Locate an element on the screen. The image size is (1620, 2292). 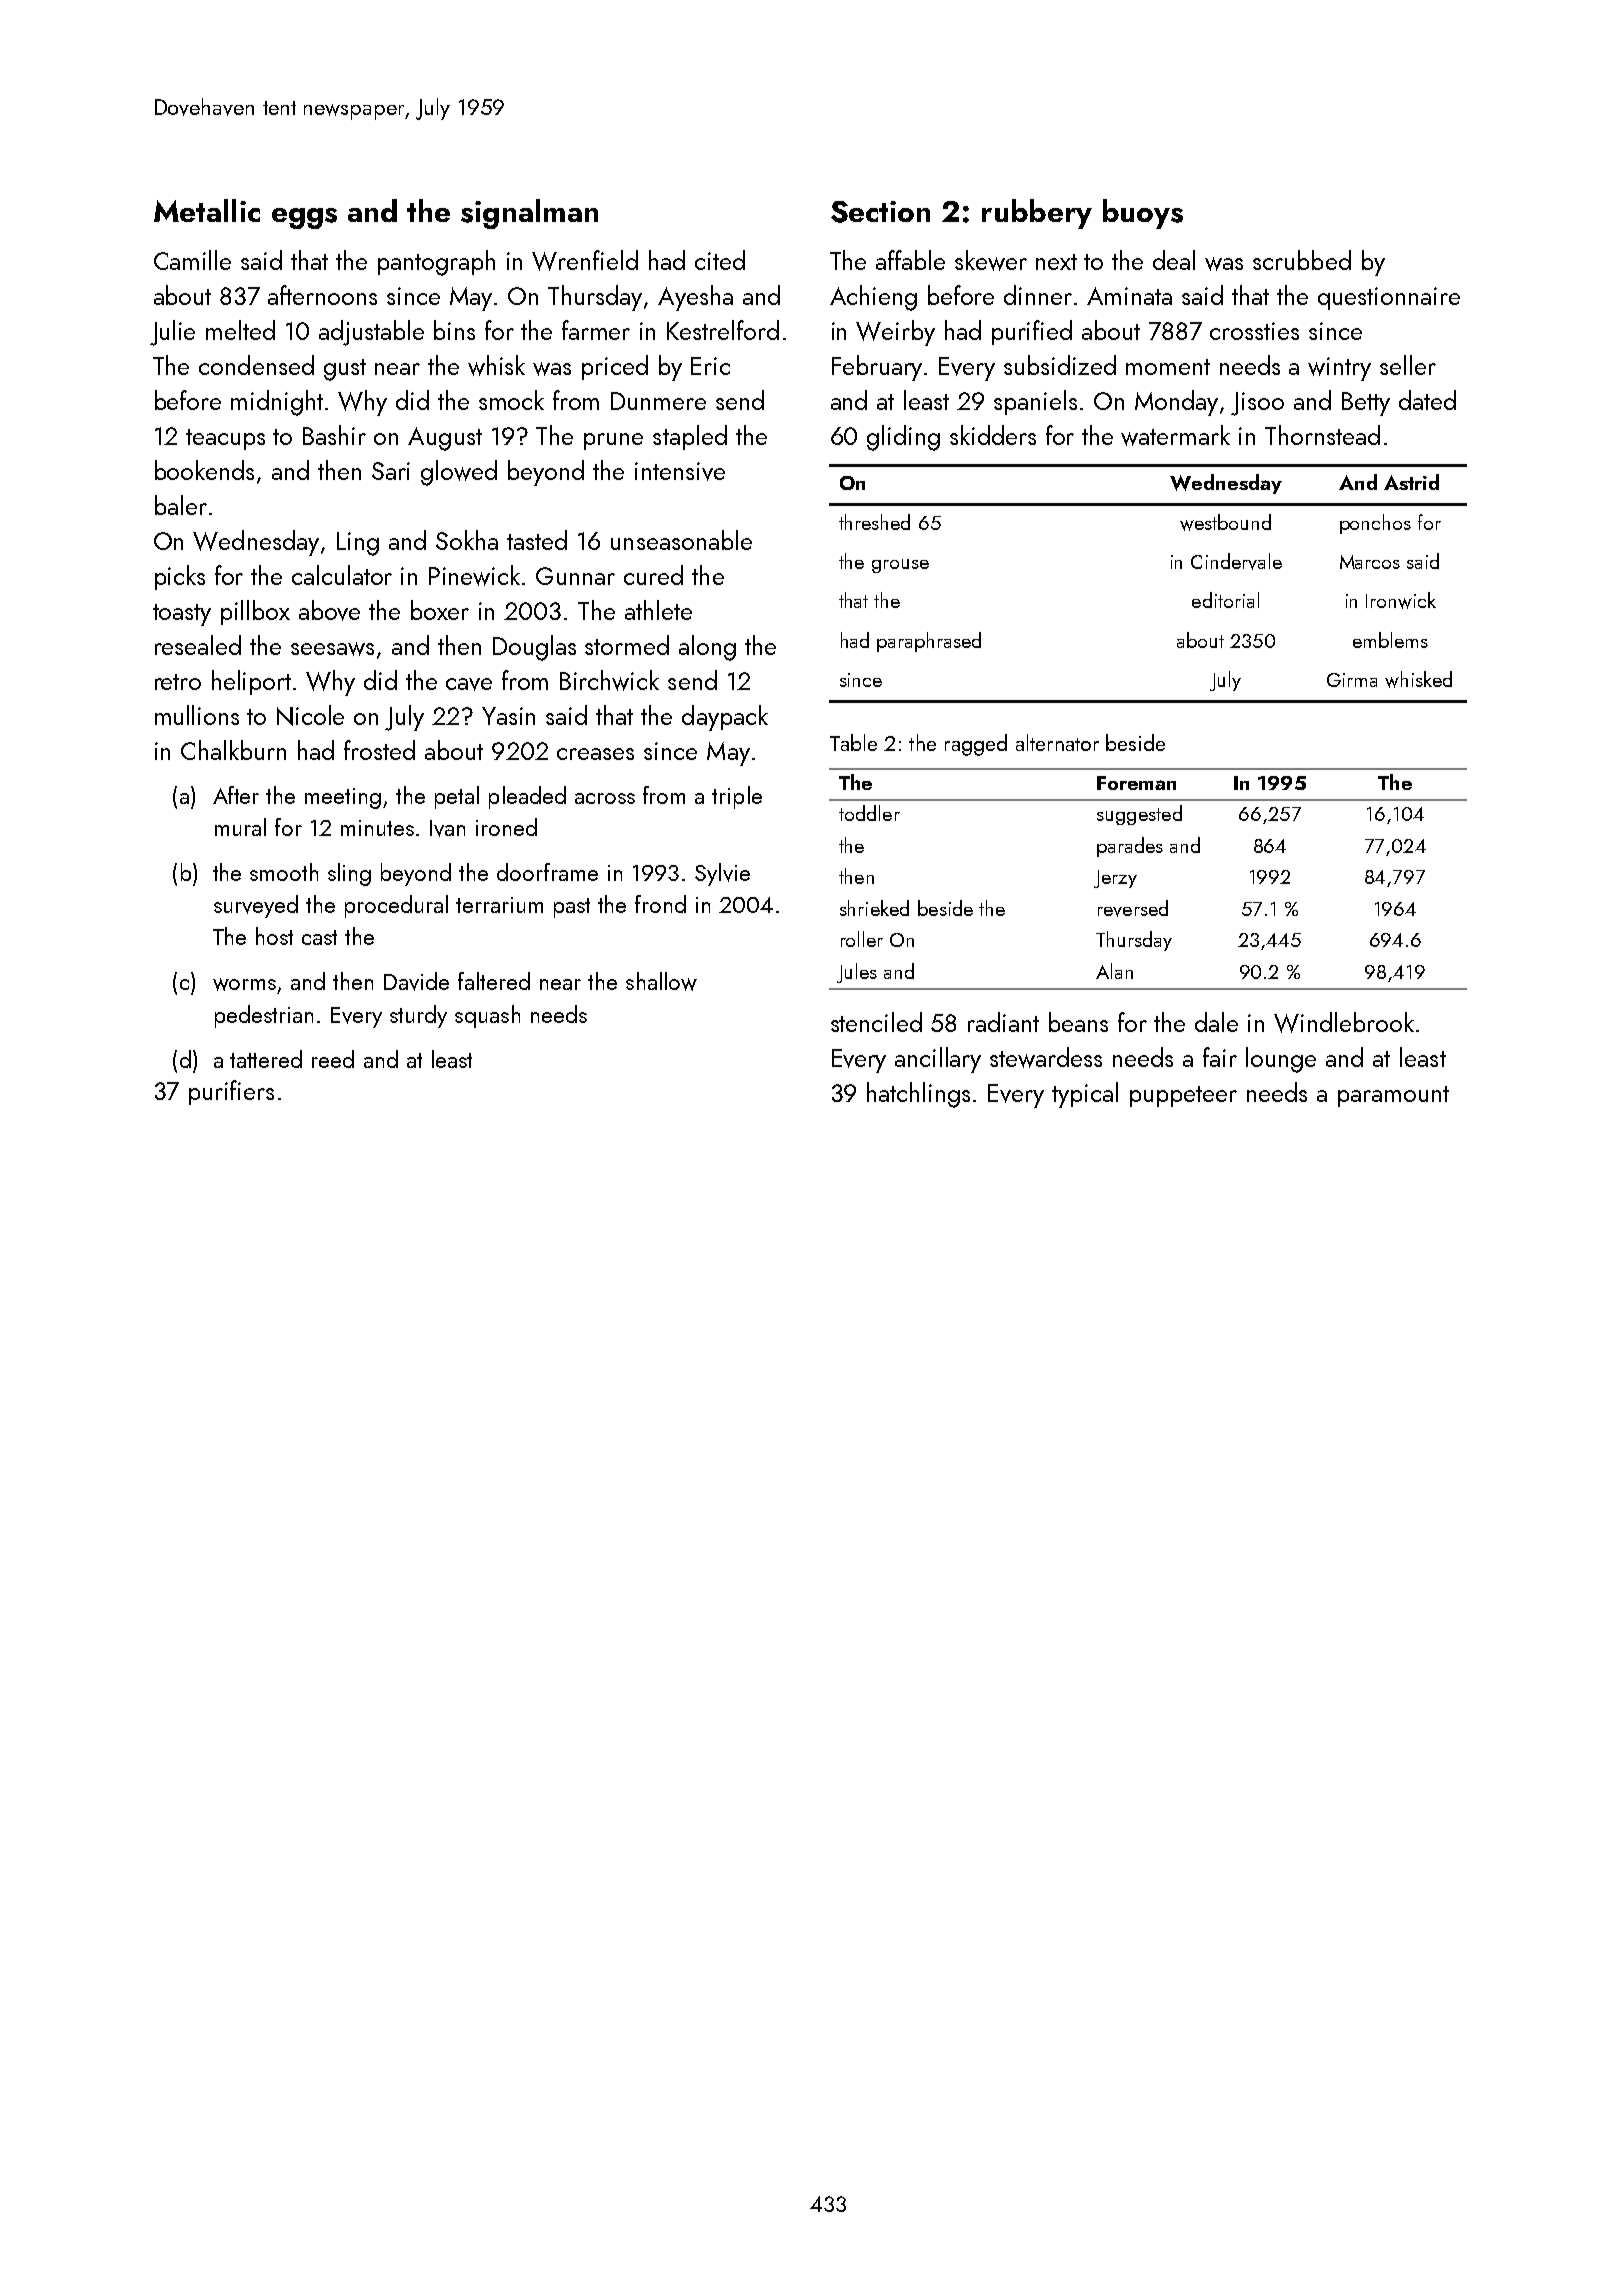
Windlebrook is located at coordinates (1344, 1022).
